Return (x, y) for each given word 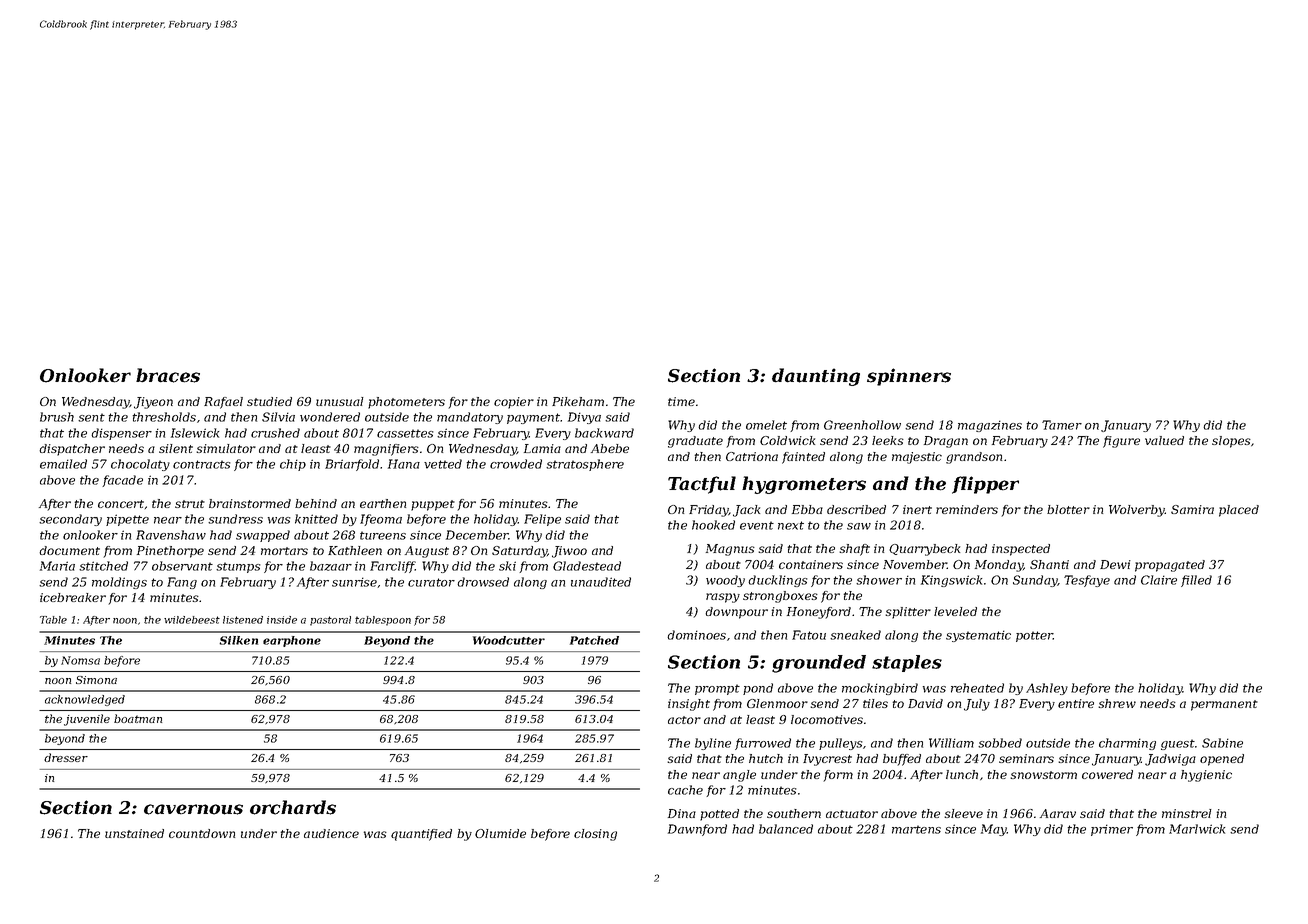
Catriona (752, 456)
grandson (974, 458)
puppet (433, 505)
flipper (985, 485)
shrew (1117, 703)
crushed (275, 433)
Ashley (1047, 689)
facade (122, 481)
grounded (819, 664)
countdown (202, 833)
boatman (138, 718)
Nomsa (80, 660)
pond (758, 689)
